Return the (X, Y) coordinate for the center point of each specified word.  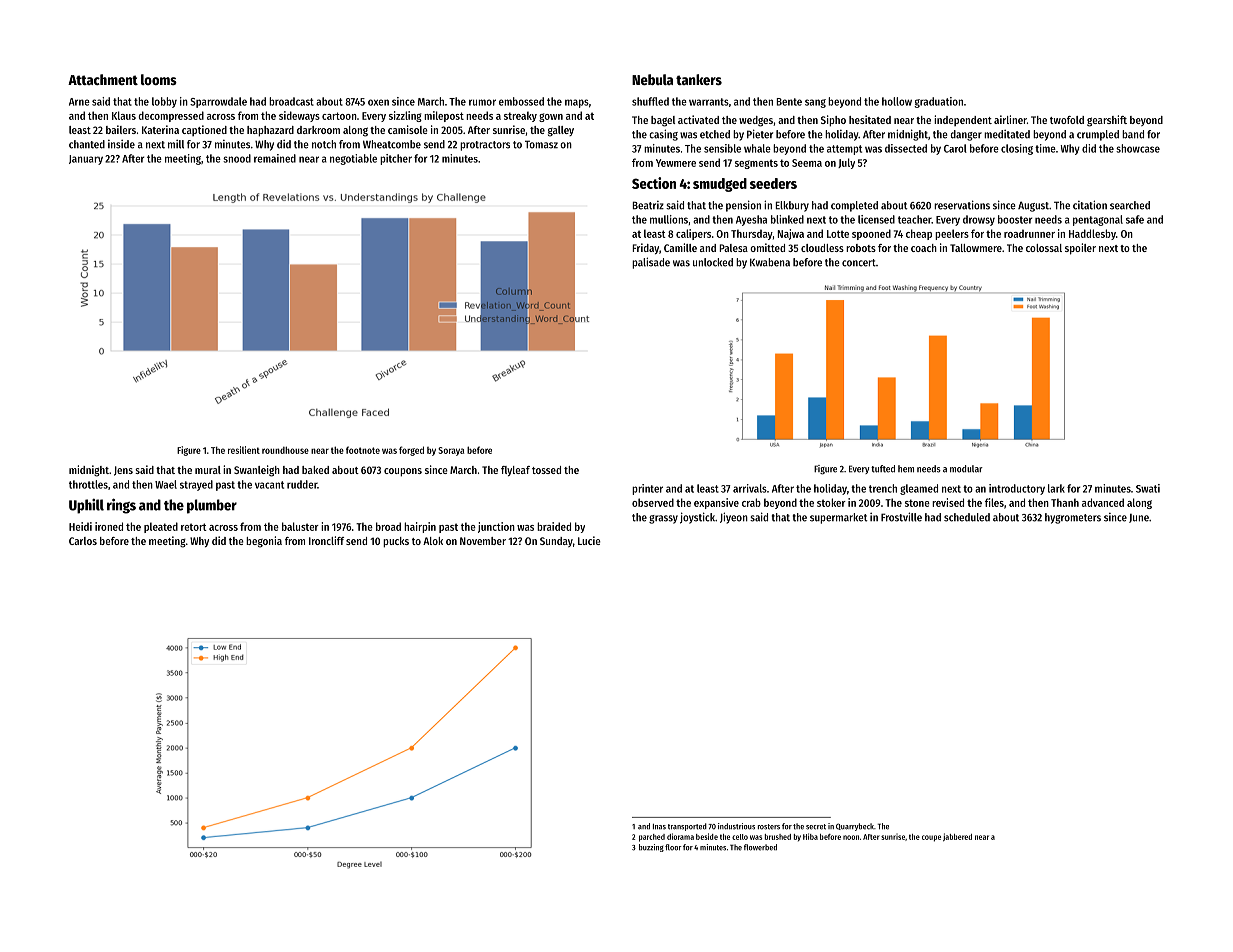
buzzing (651, 848)
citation (1090, 205)
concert (859, 263)
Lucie (589, 540)
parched (652, 838)
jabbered (957, 837)
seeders (773, 183)
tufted (883, 469)
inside (121, 144)
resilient (244, 450)
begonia (264, 542)
